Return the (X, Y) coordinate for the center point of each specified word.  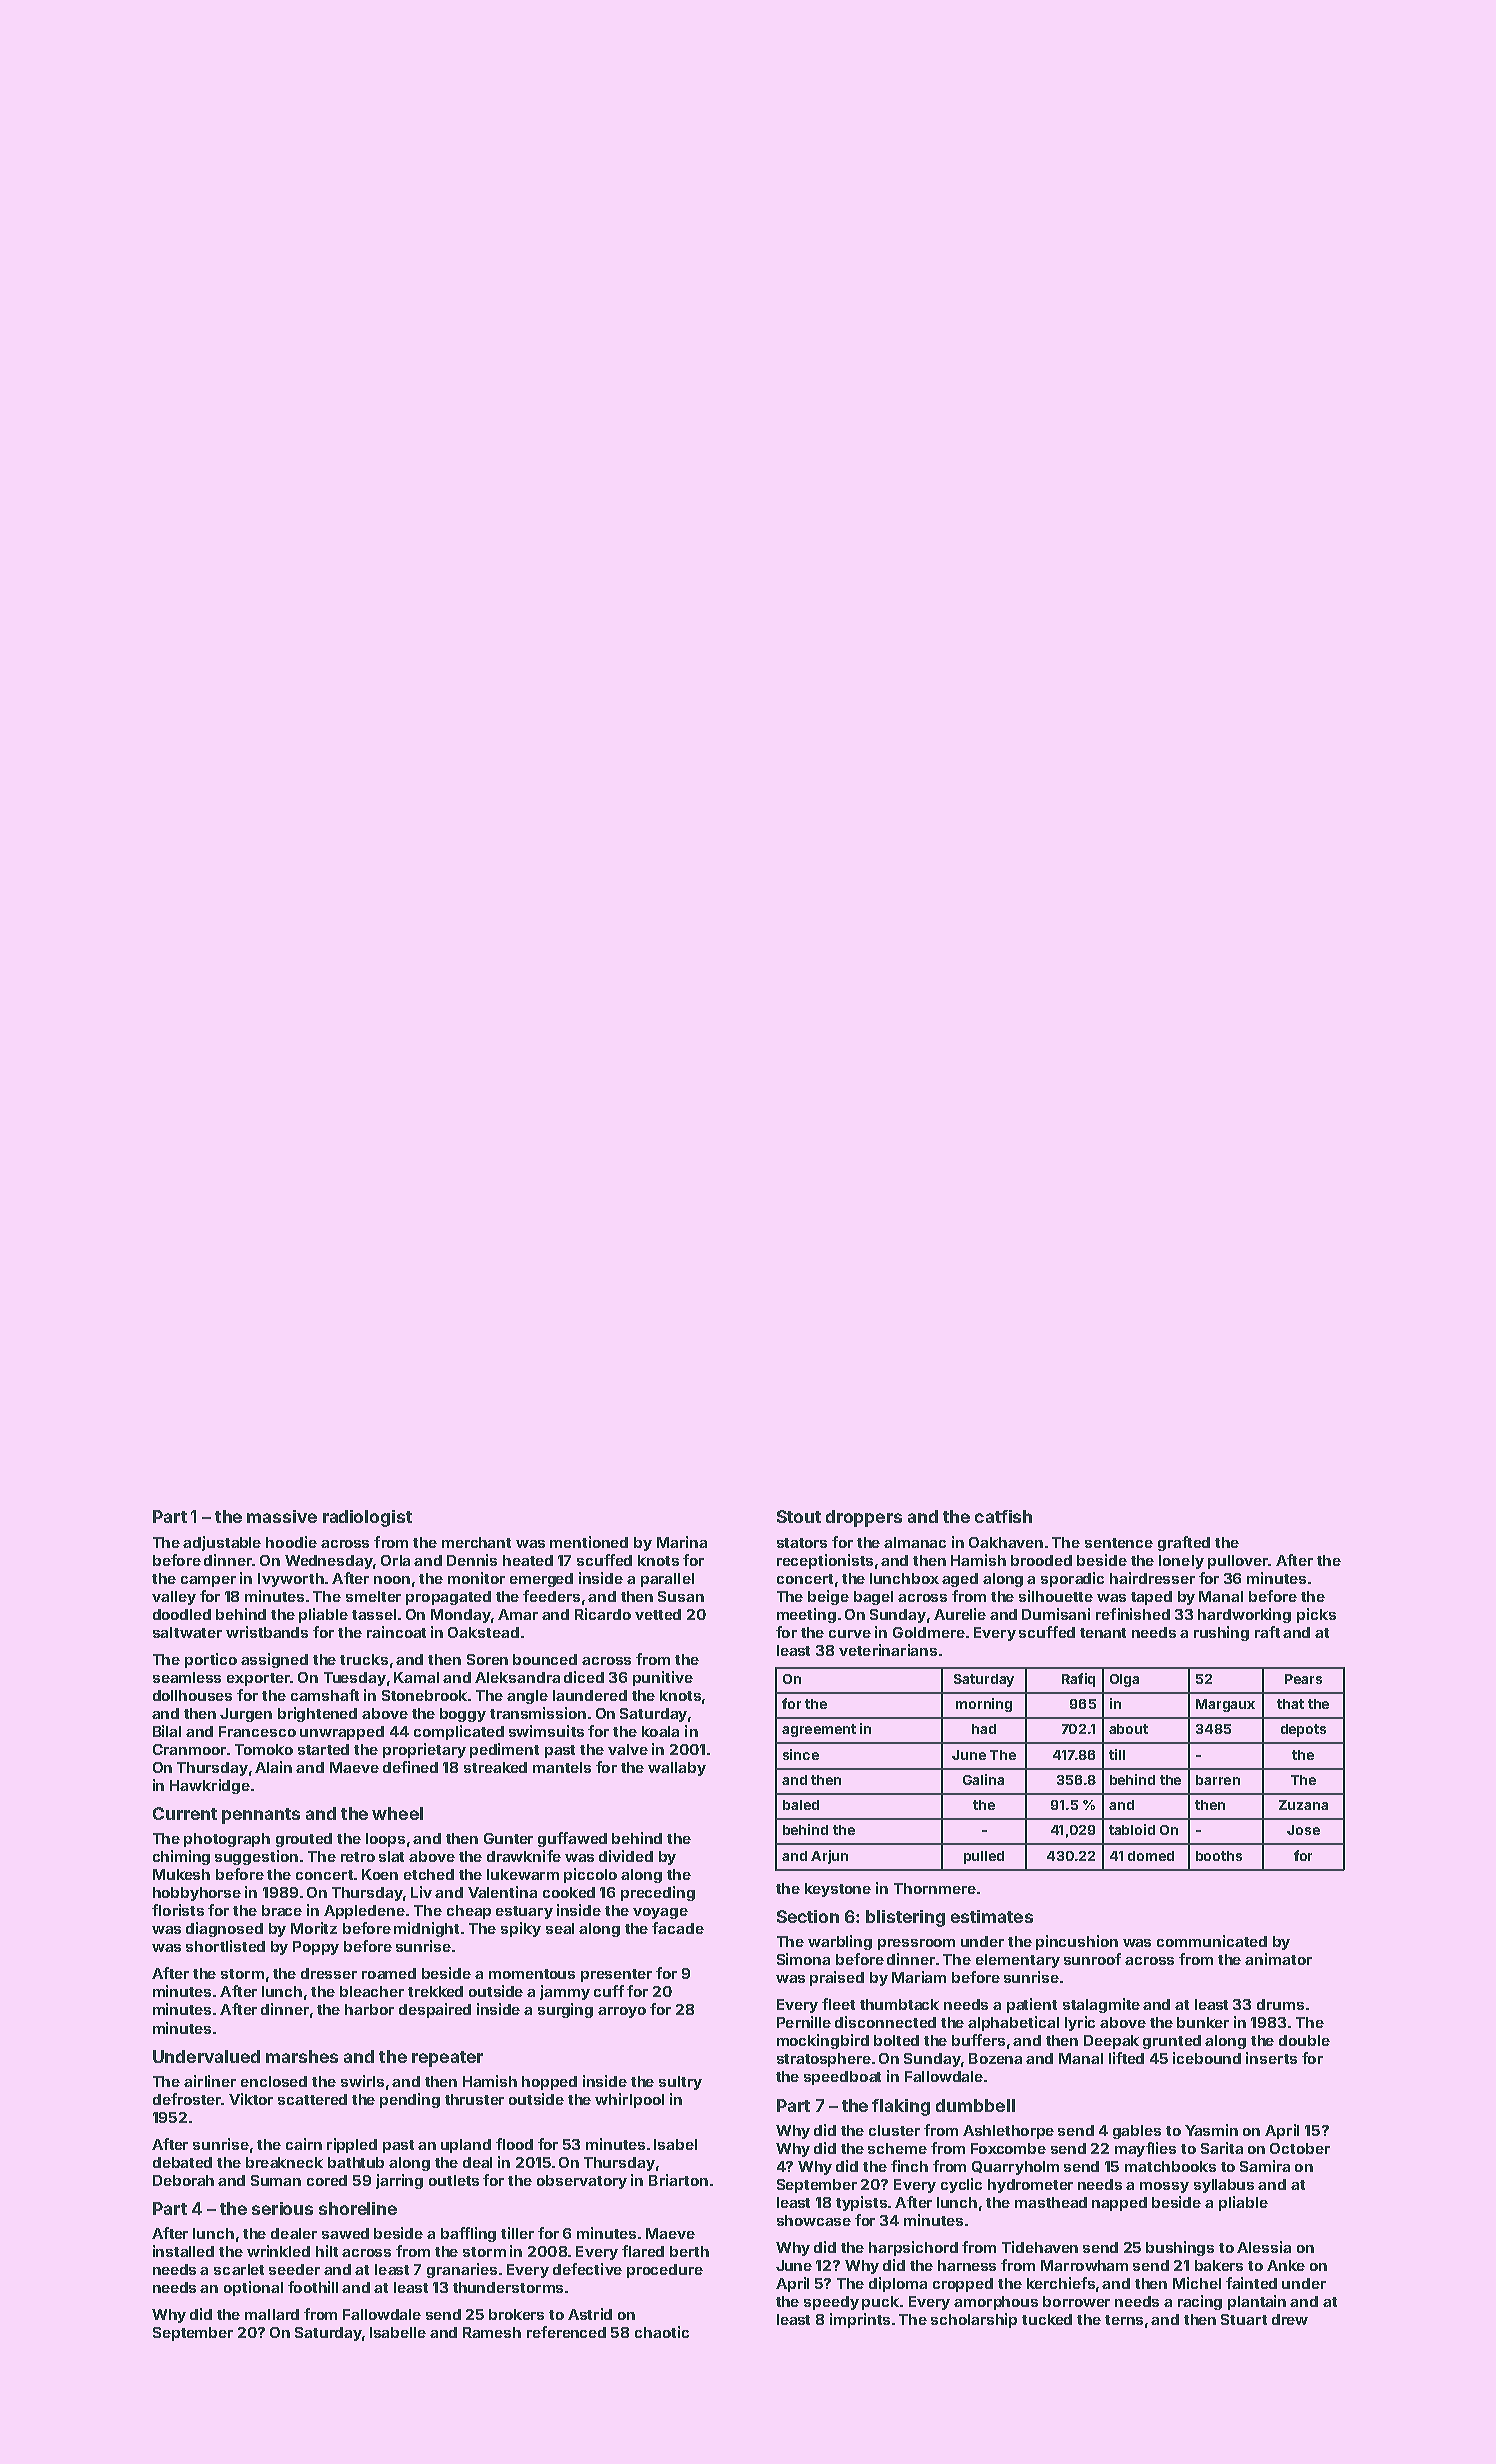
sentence (1119, 1543)
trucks (364, 1659)
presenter (616, 1975)
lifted (1126, 2058)
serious (282, 2208)
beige (828, 1597)
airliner (210, 2081)
